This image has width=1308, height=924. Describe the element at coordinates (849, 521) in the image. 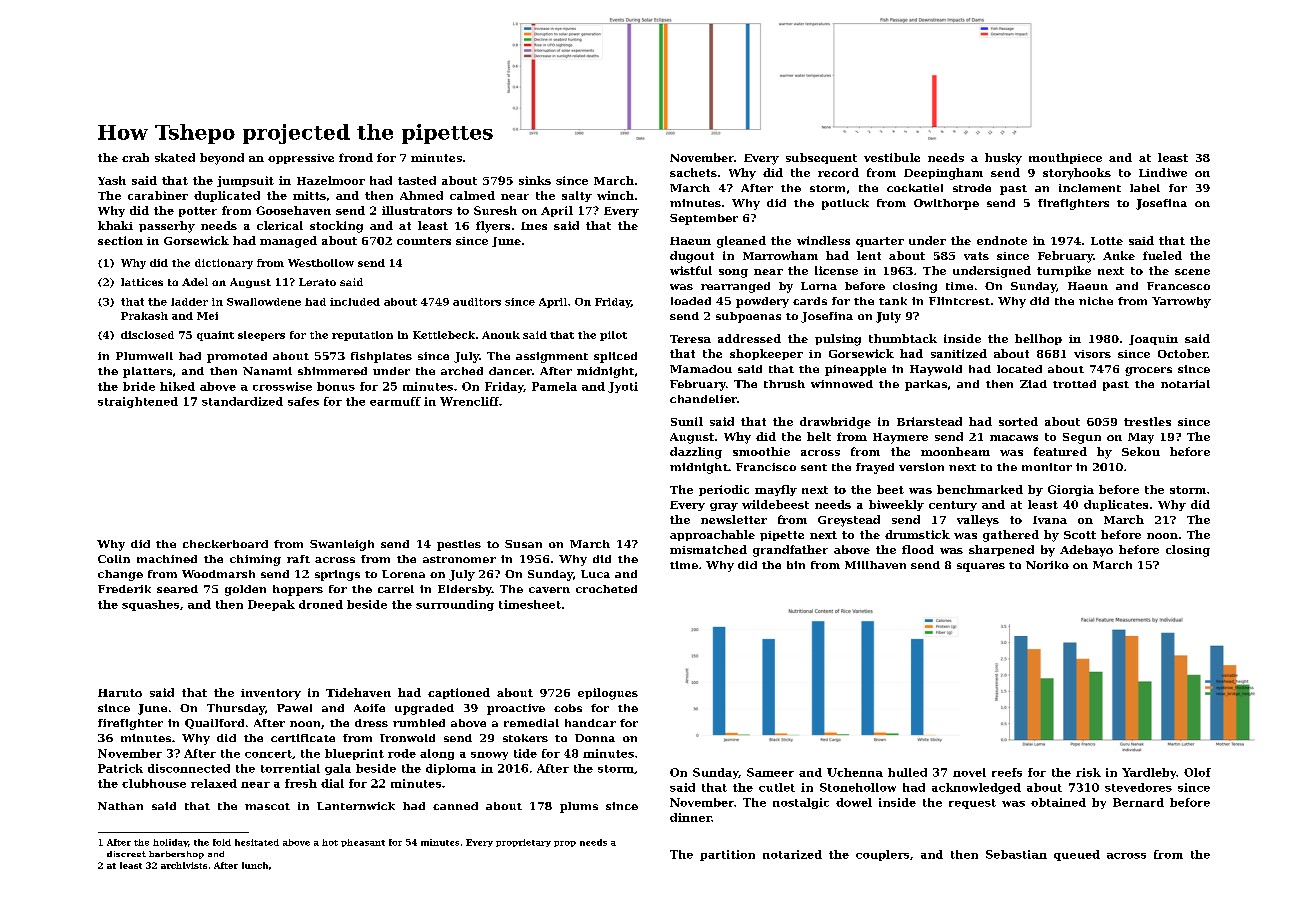

I see `Greystead` at that location.
